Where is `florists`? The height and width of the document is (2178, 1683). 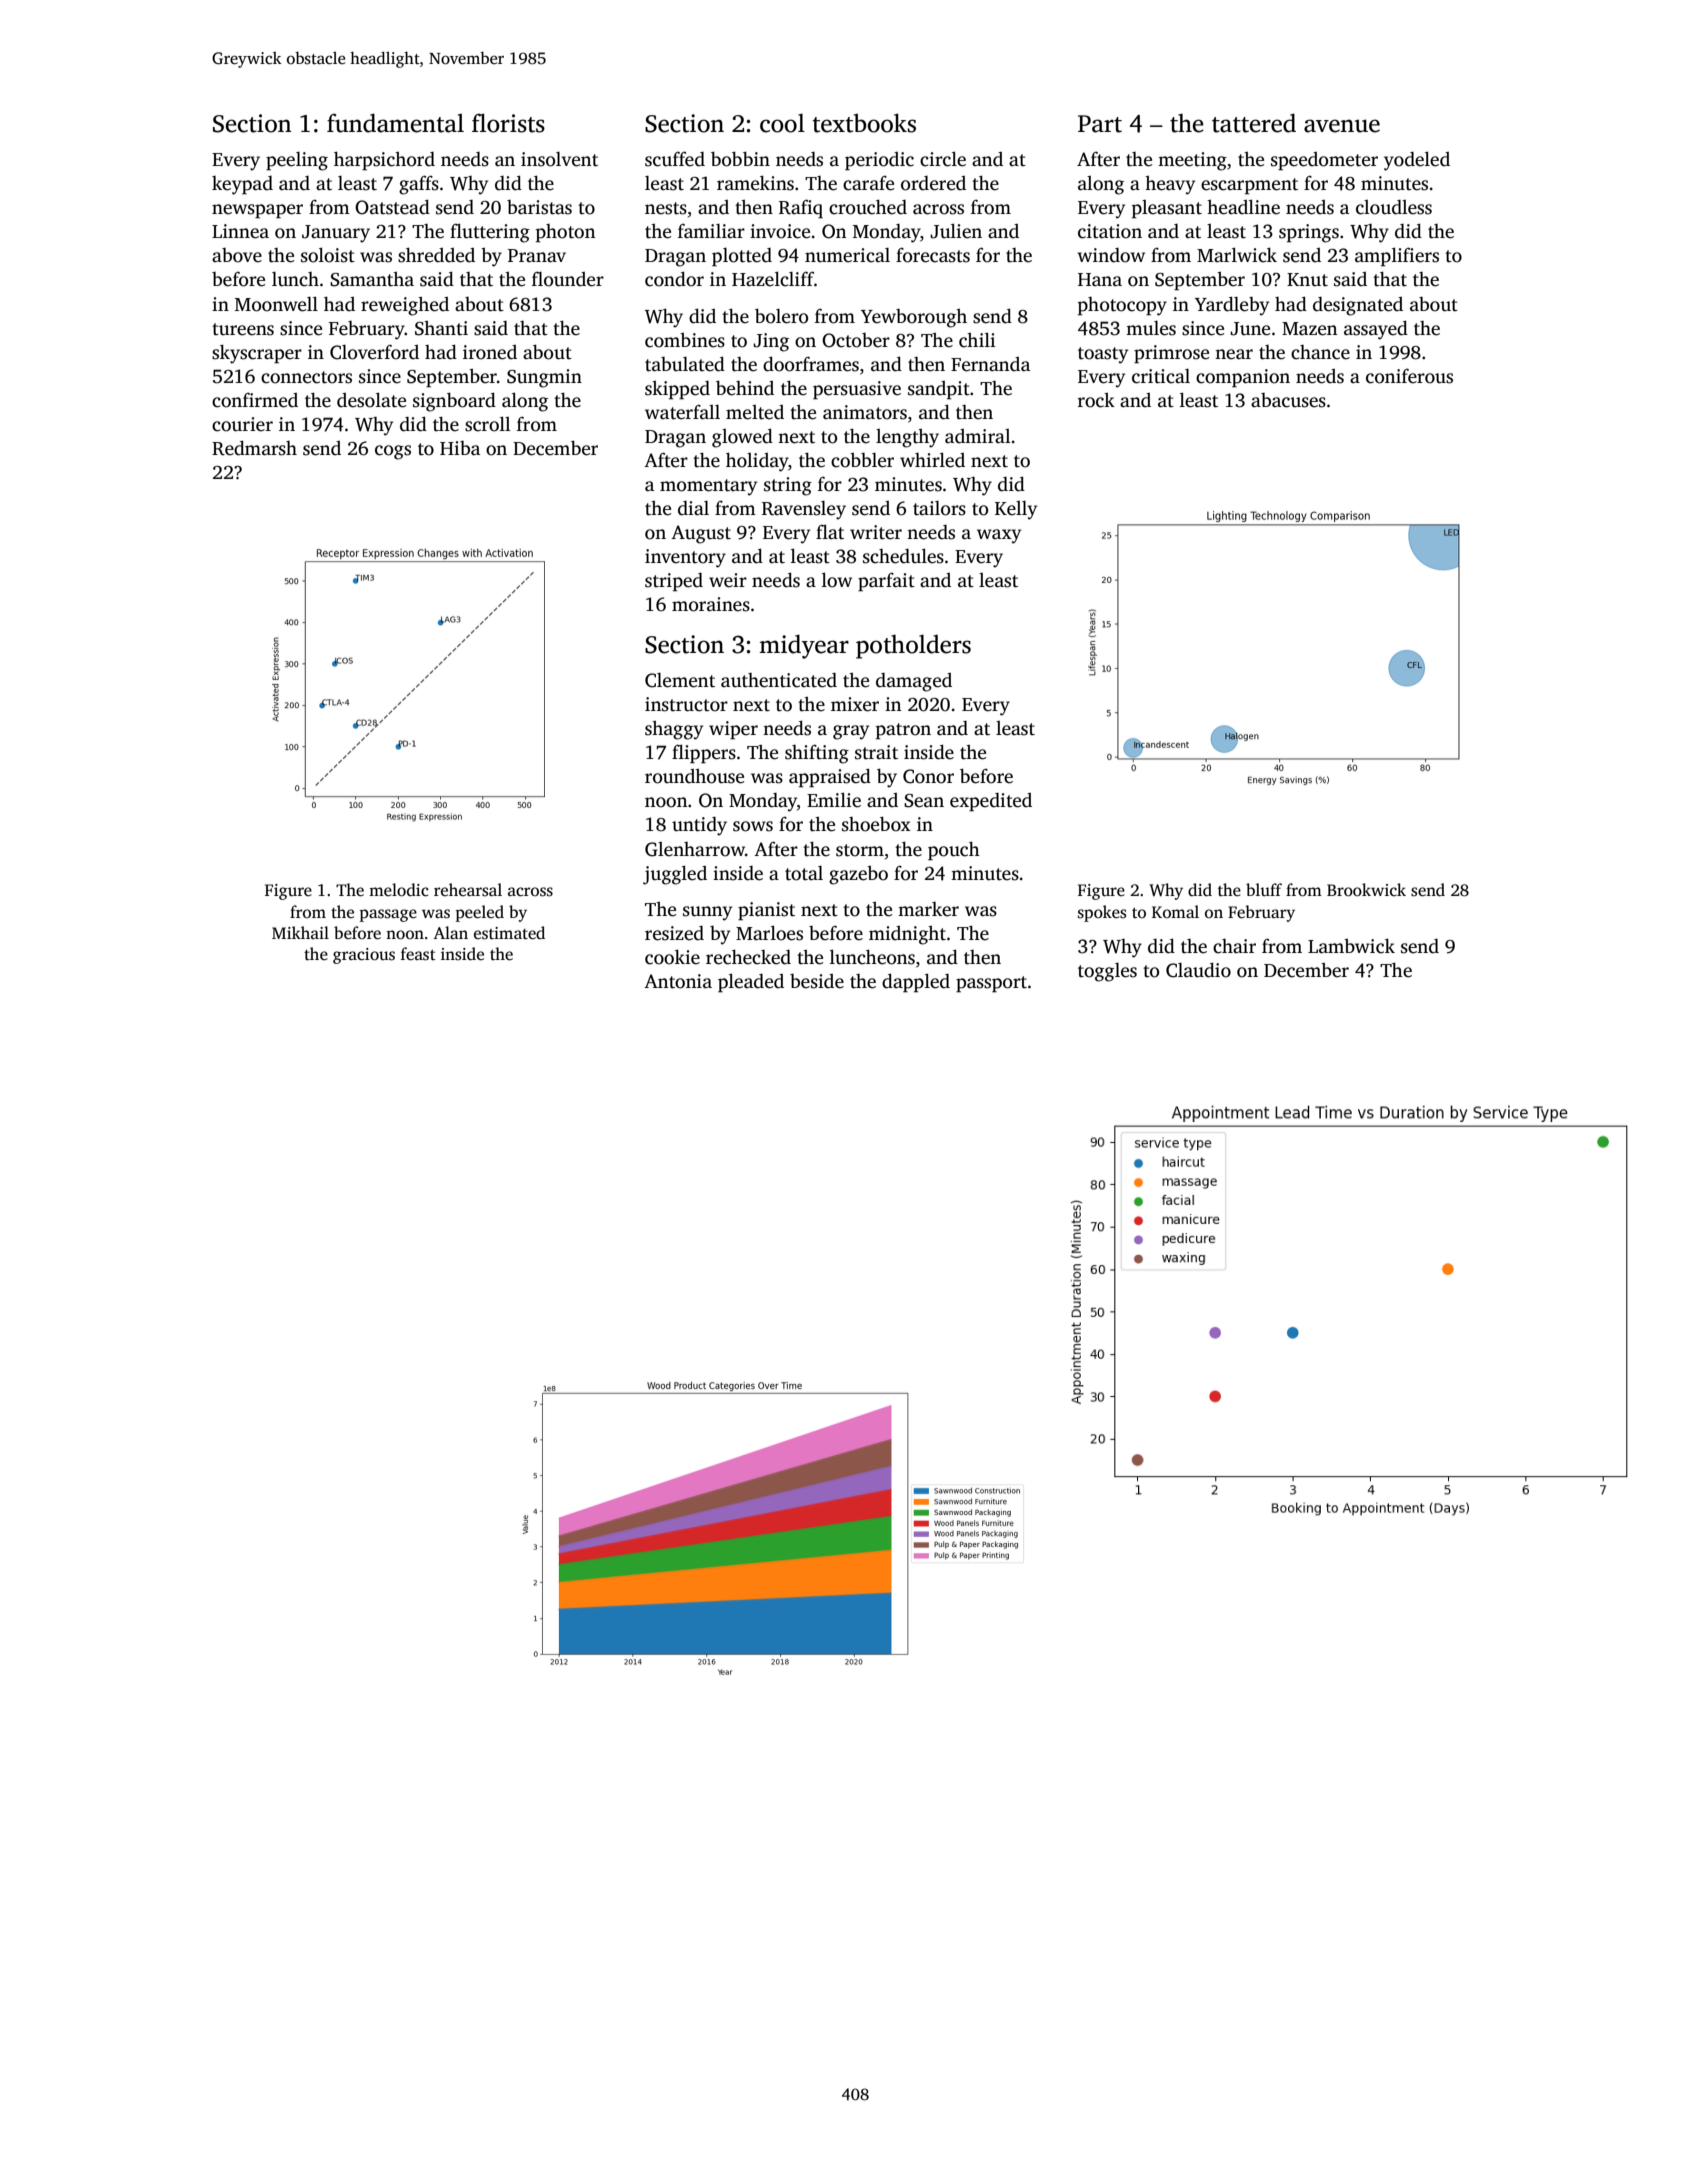
florists is located at coordinates (508, 123).
